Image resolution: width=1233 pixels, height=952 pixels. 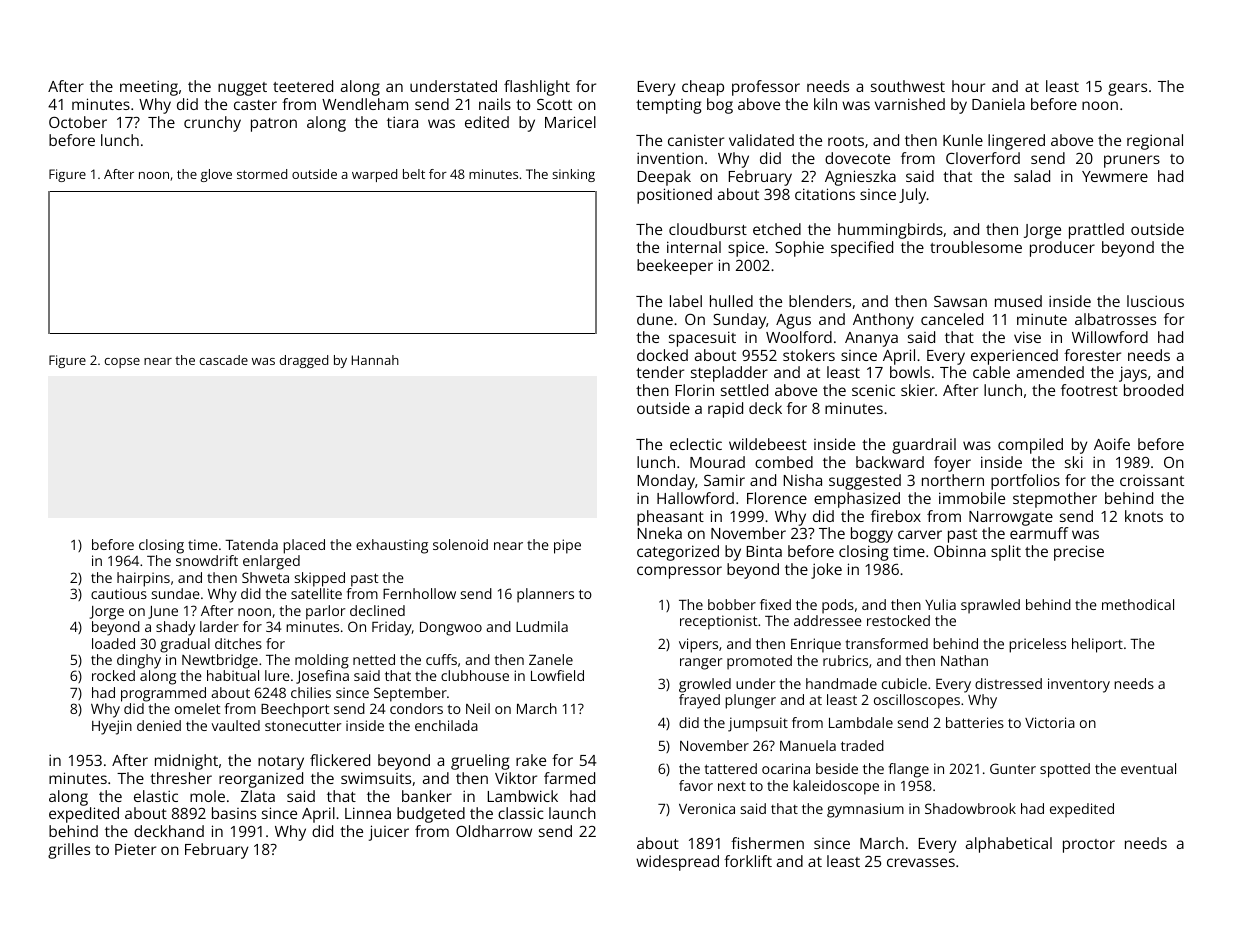 I want to click on joke, so click(x=826, y=571).
